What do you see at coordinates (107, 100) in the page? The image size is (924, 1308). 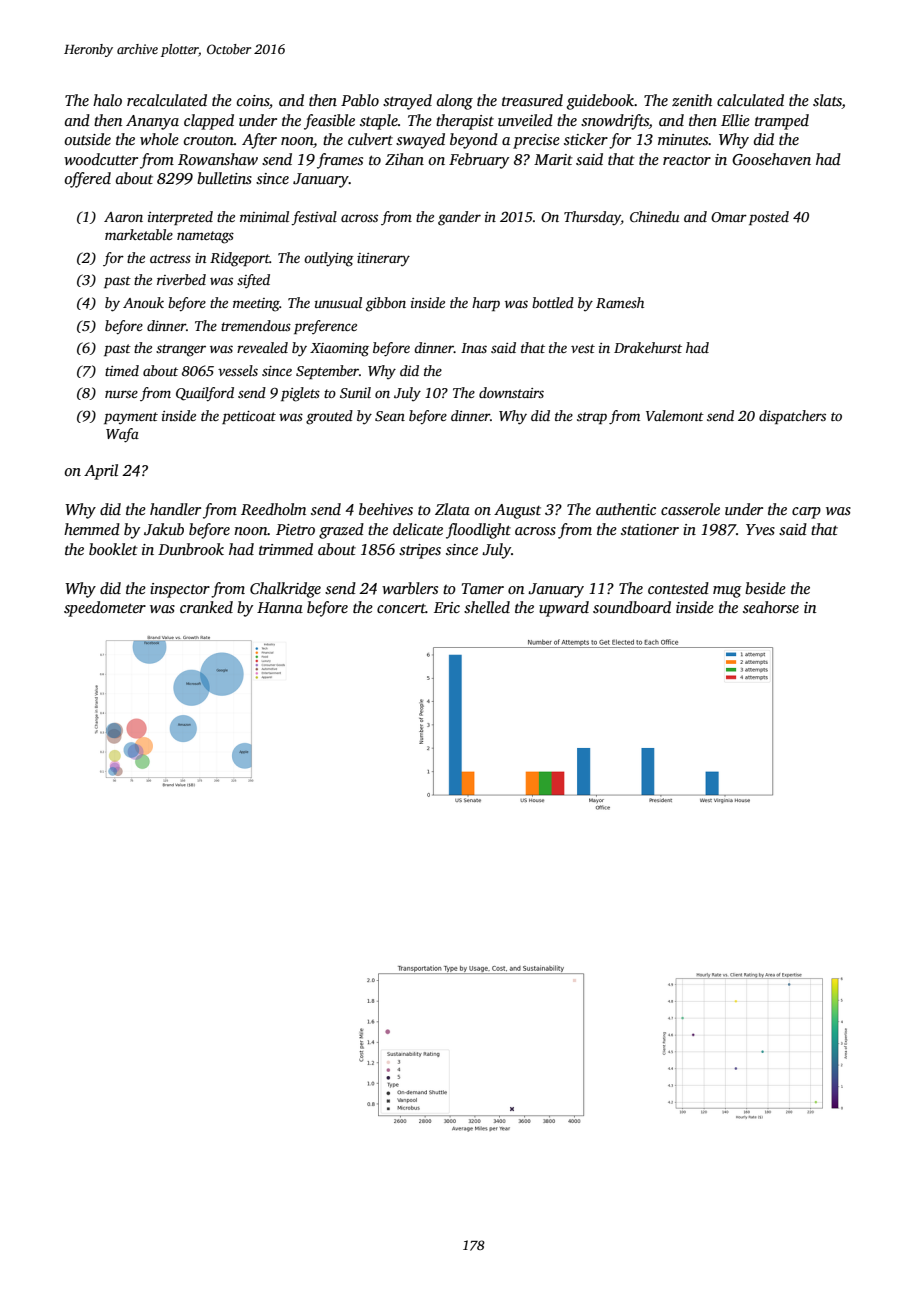 I see `halo` at bounding box center [107, 100].
